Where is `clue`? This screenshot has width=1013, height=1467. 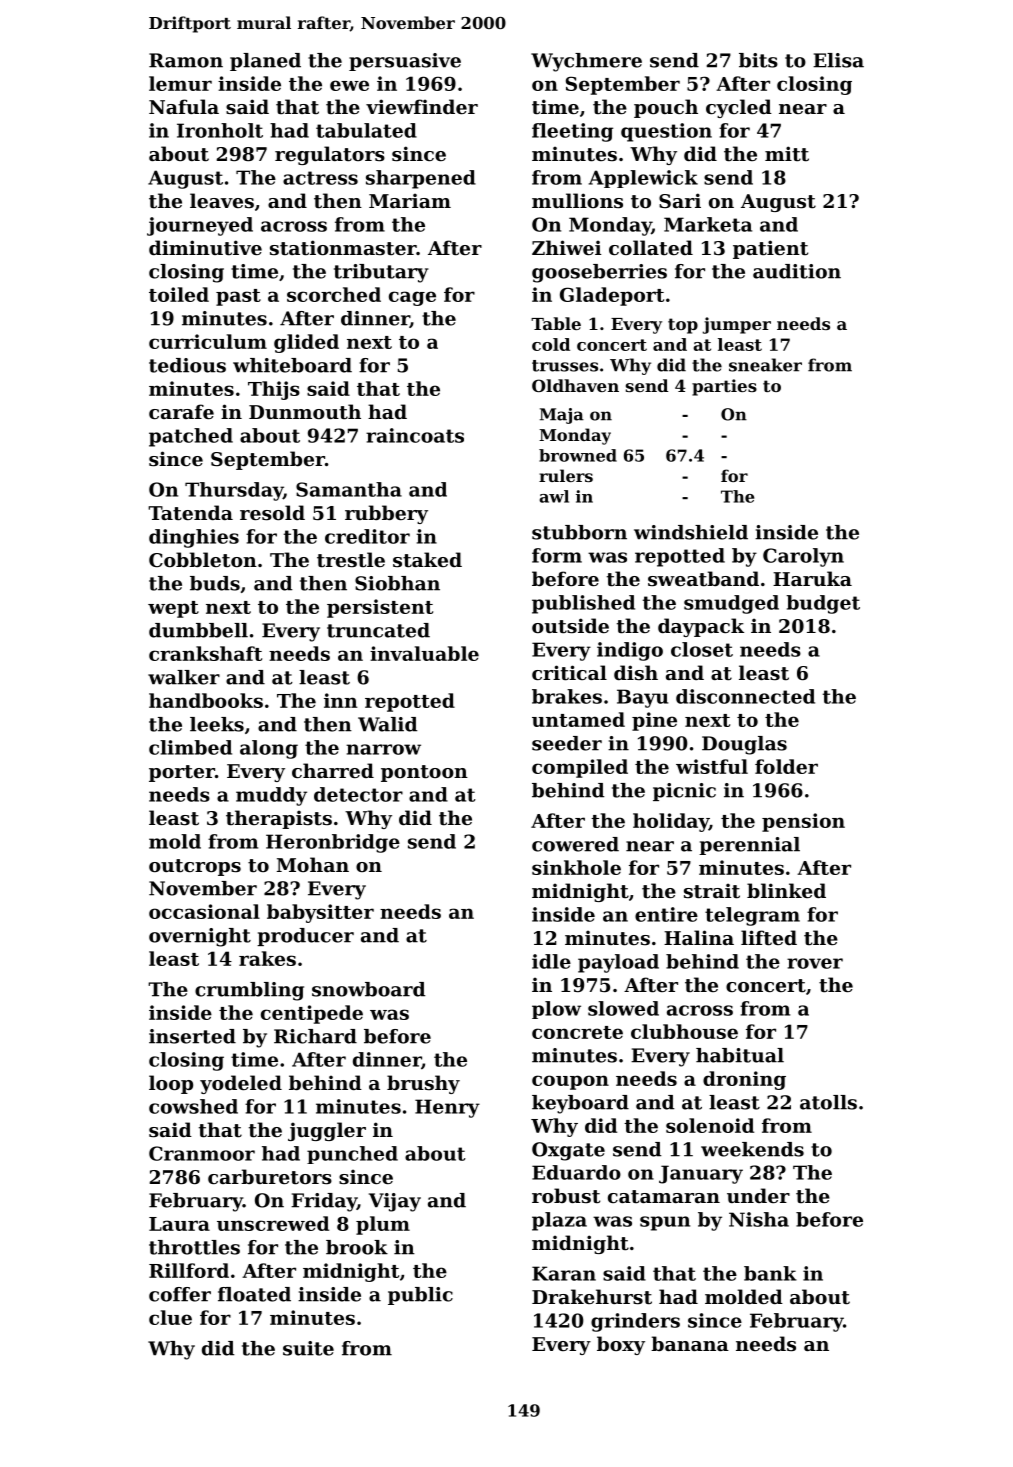
clue is located at coordinates (170, 1317).
